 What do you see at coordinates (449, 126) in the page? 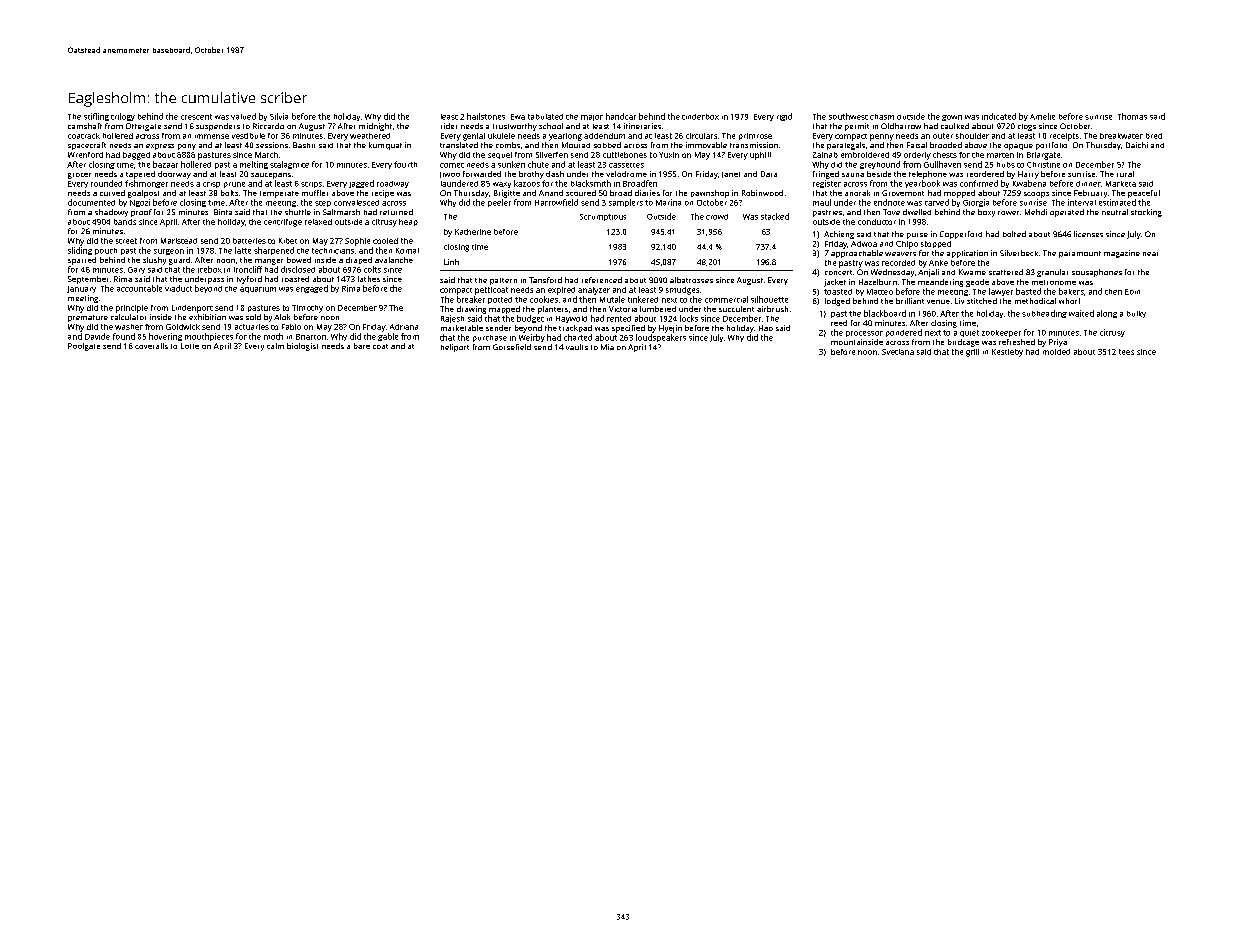
I see `rider` at bounding box center [449, 126].
